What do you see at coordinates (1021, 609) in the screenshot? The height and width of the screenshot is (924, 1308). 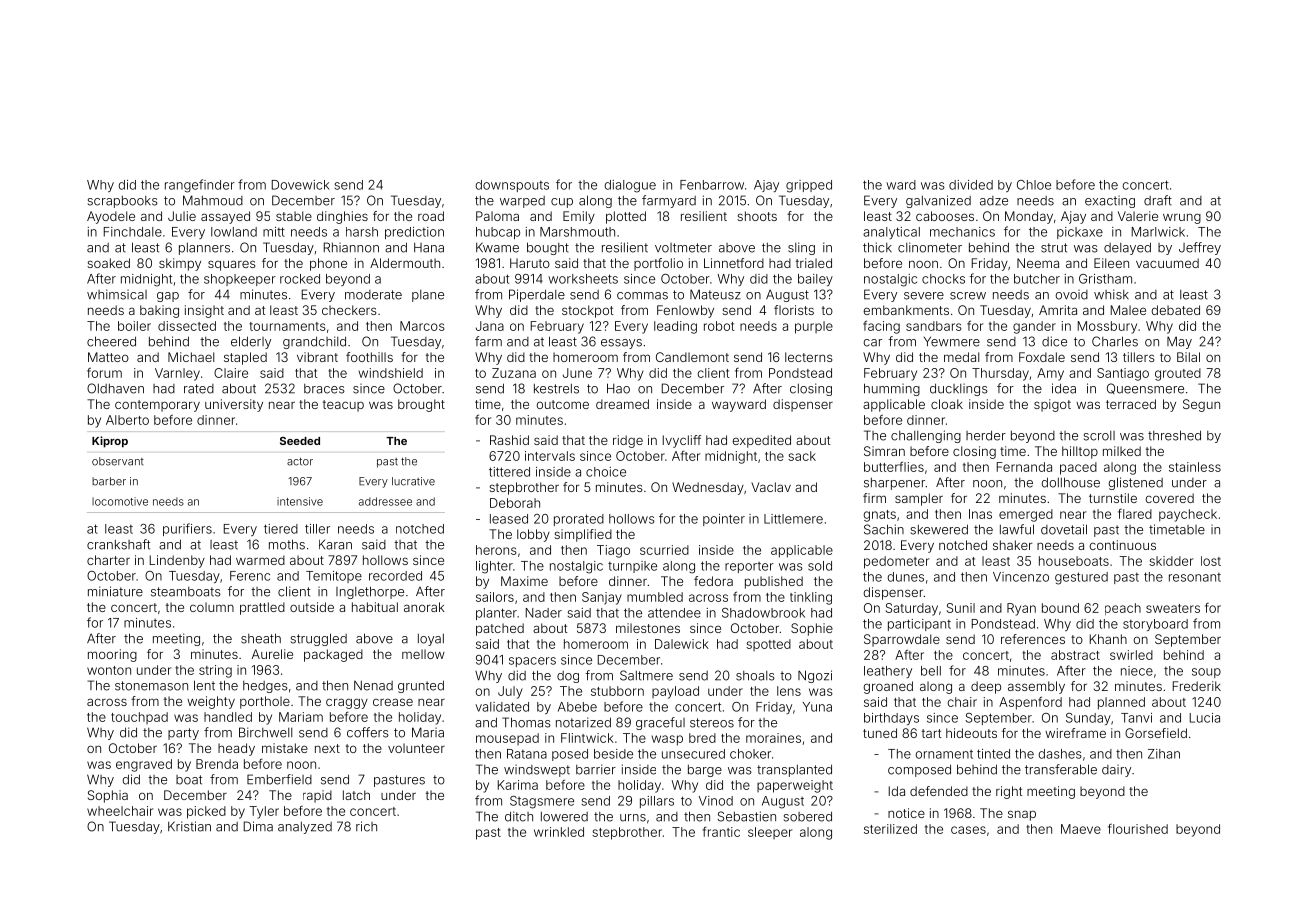 I see `Ryan` at bounding box center [1021, 609].
